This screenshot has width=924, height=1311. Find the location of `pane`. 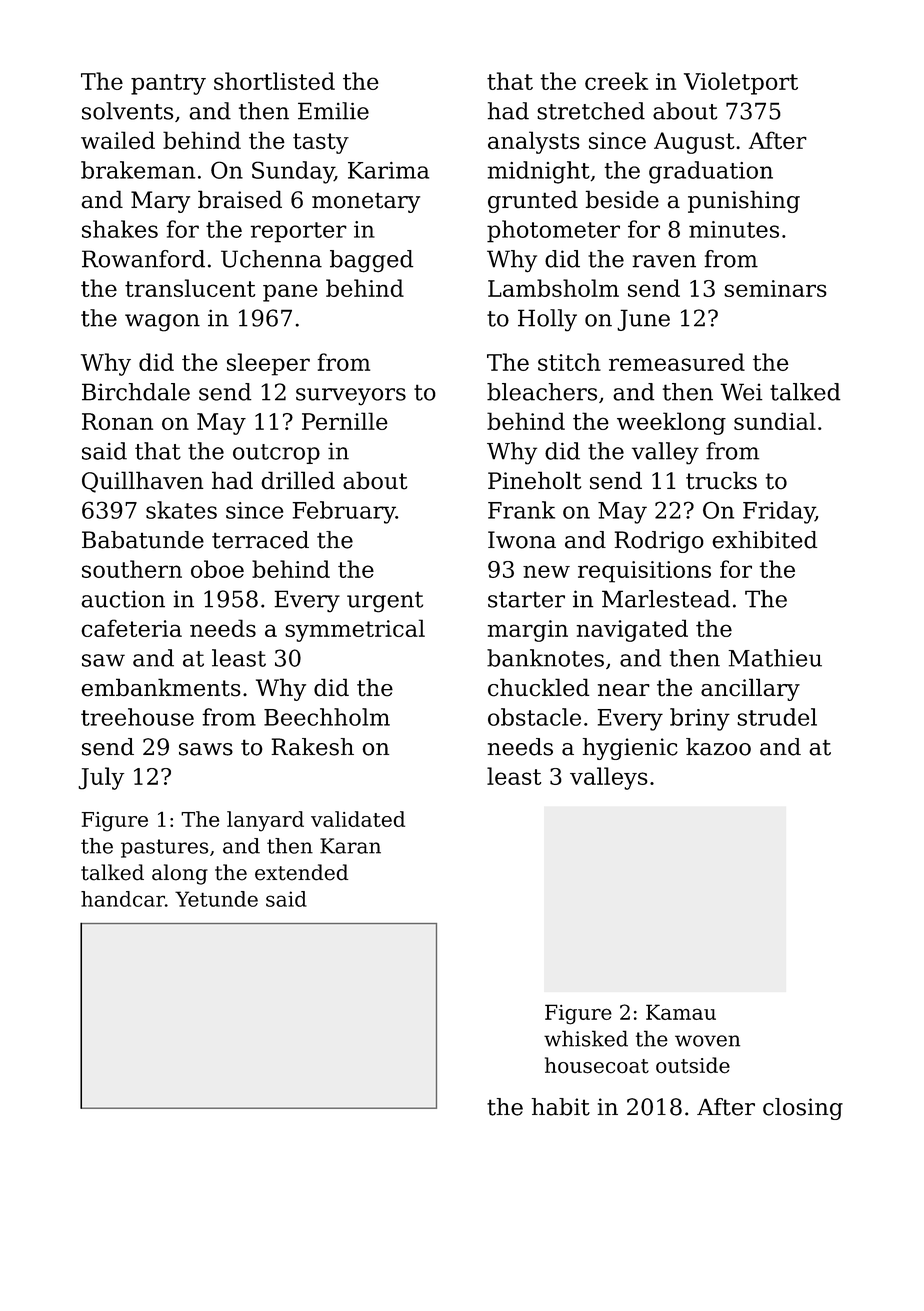

pane is located at coordinates (290, 293).
